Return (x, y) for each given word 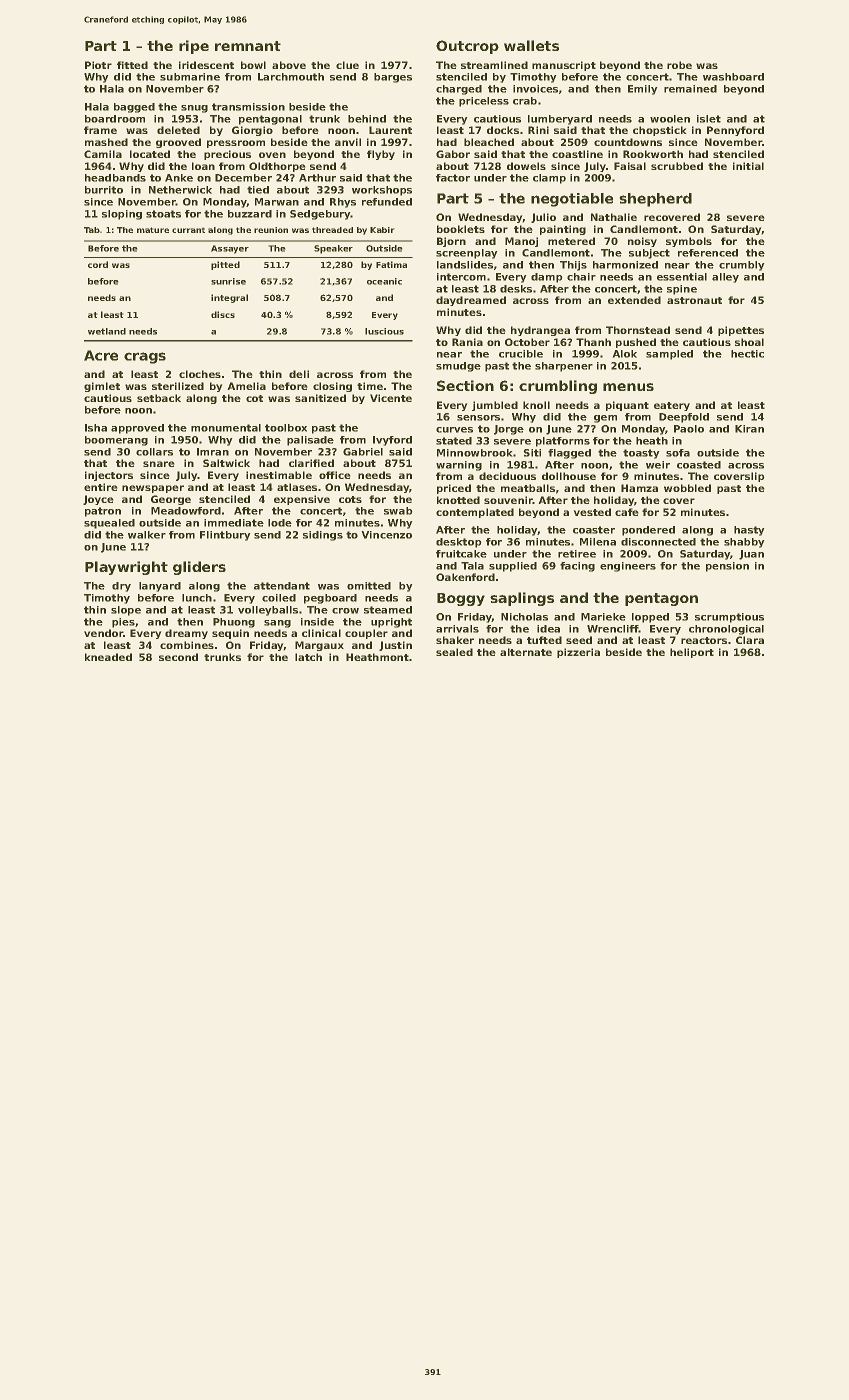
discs (223, 314)
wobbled (687, 488)
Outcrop (467, 47)
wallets (531, 45)
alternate (526, 652)
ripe (194, 47)
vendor (104, 633)
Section (465, 385)
